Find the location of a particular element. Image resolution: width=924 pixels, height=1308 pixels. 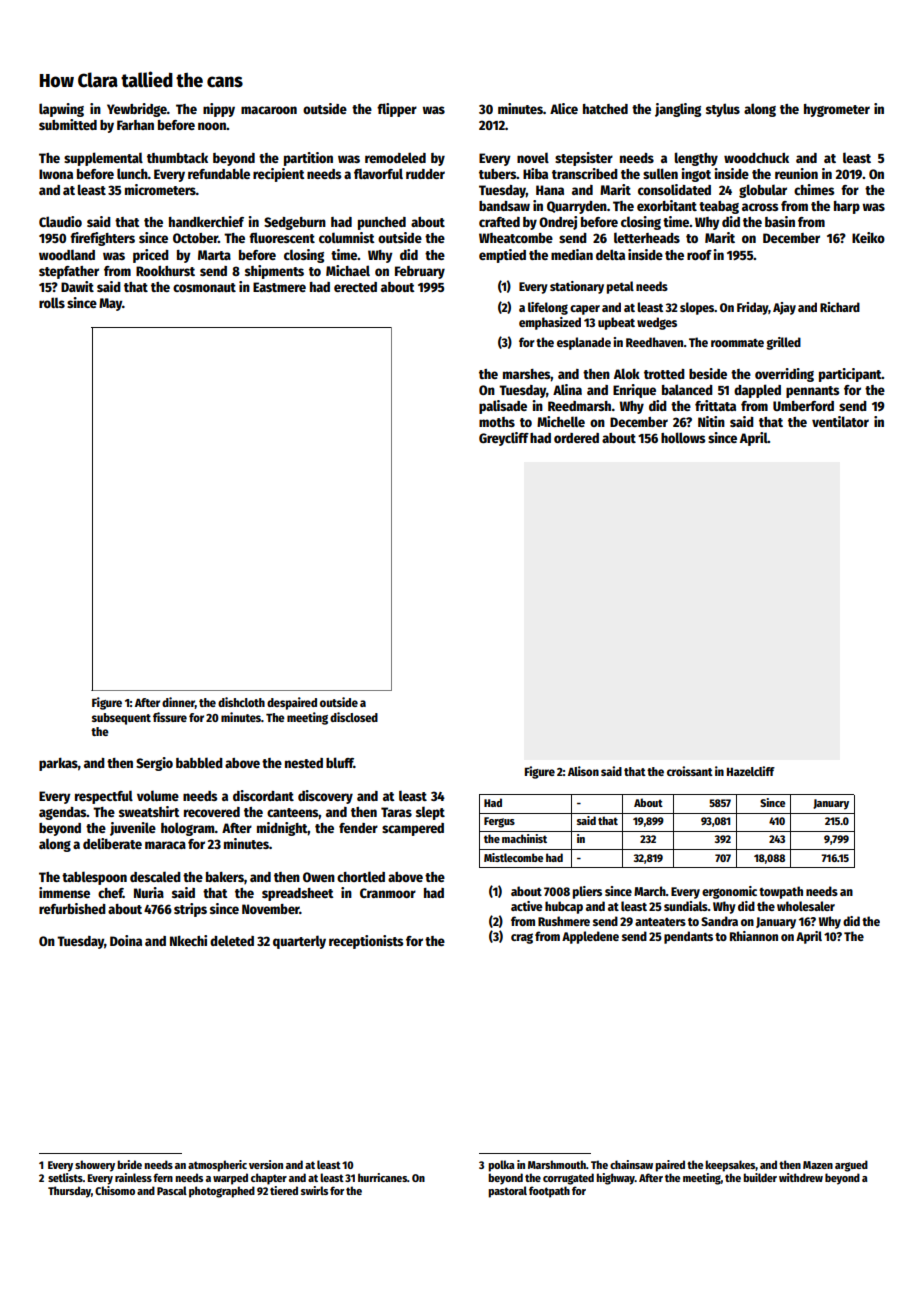

wholesaler is located at coordinates (806, 906).
